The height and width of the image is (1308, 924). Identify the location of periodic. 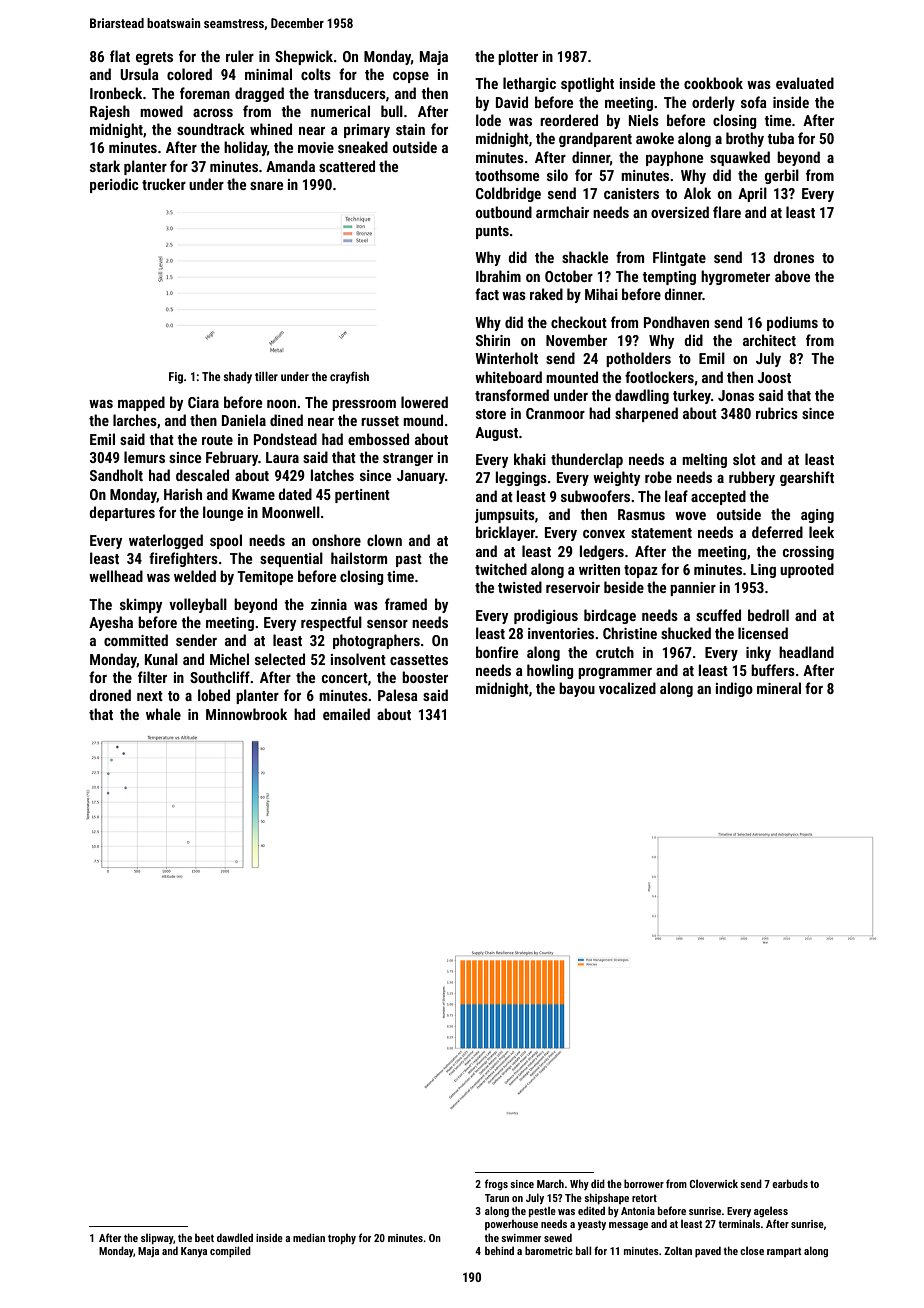
(114, 185).
